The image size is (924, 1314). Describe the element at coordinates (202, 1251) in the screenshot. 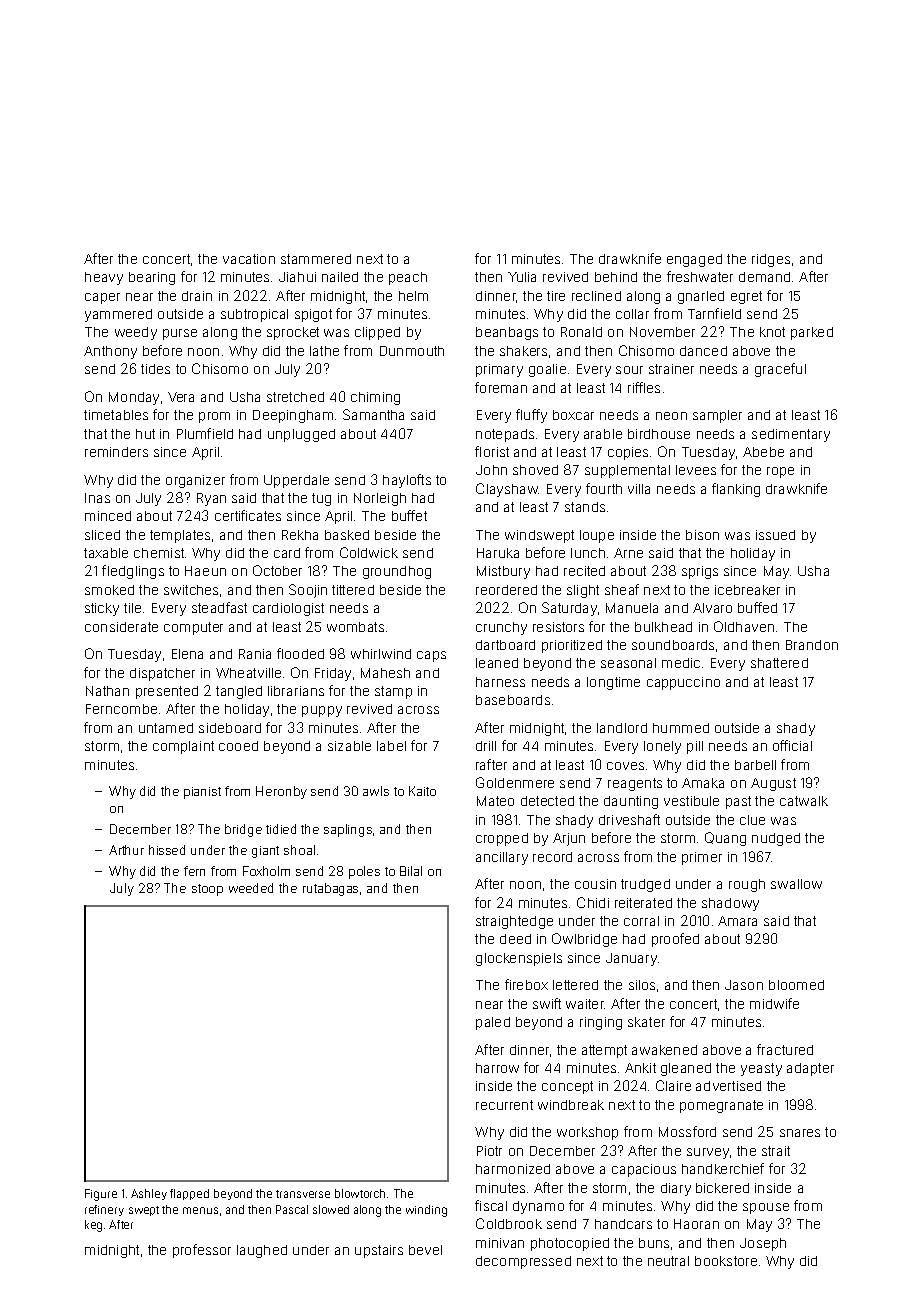

I see `professor` at that location.
